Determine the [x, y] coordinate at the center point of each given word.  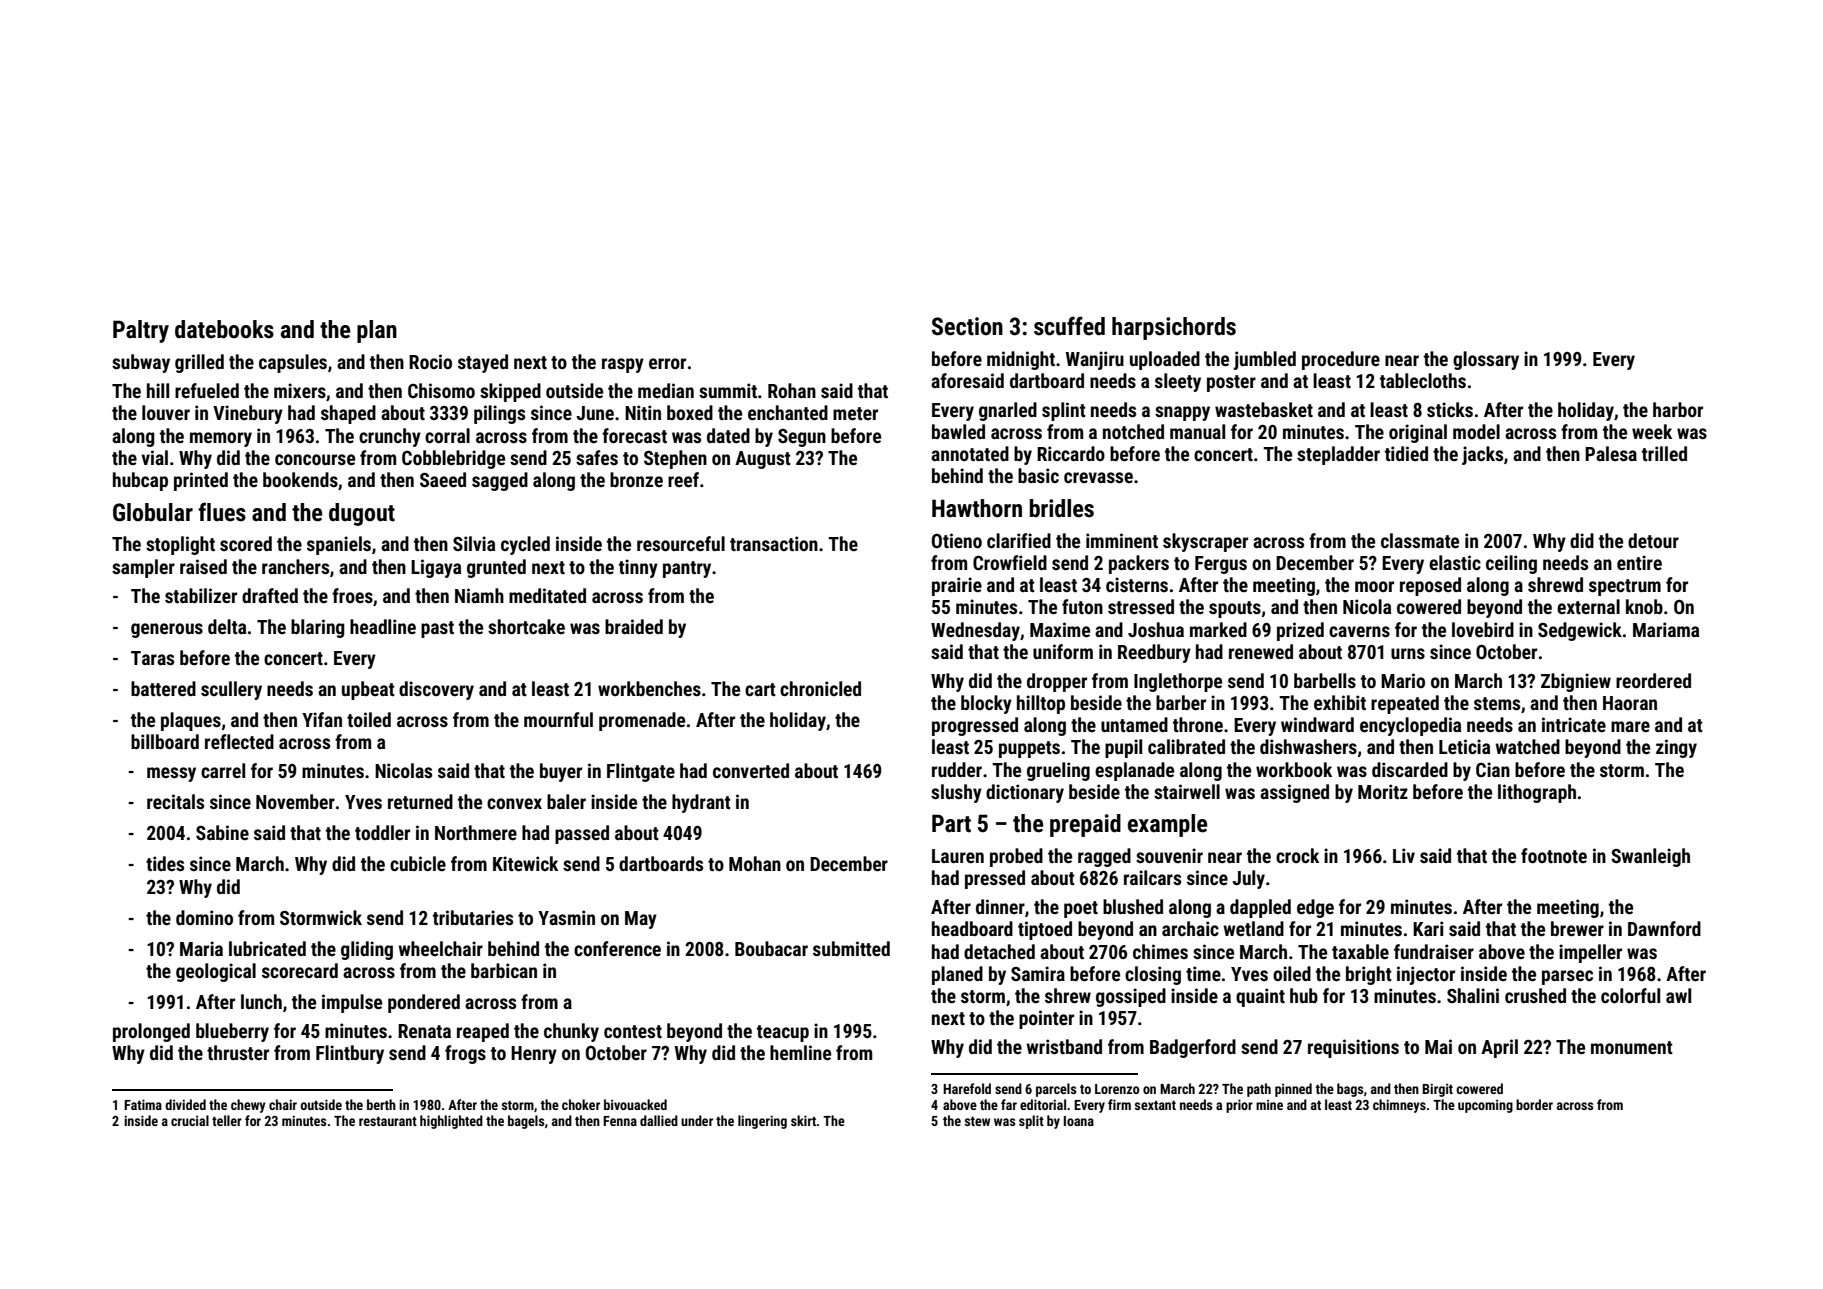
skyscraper [1205, 542]
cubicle [418, 863]
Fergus [1221, 565]
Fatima [143, 1104]
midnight [1021, 360]
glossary [1486, 360]
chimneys [1399, 1106]
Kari [1428, 928]
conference [617, 948]
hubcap [140, 481]
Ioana [1079, 1121]
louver [166, 412]
